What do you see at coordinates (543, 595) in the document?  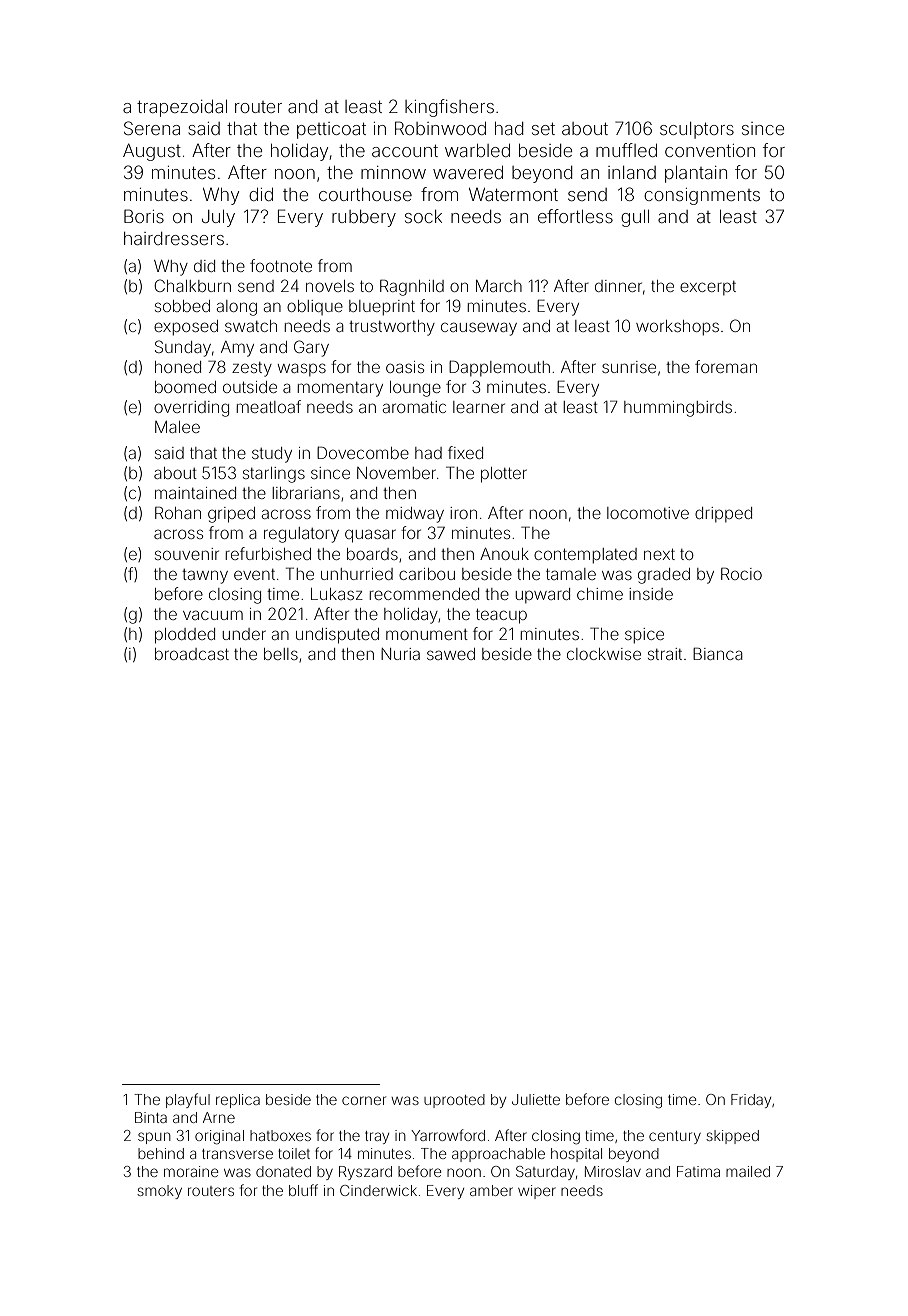 I see `upward` at bounding box center [543, 595].
